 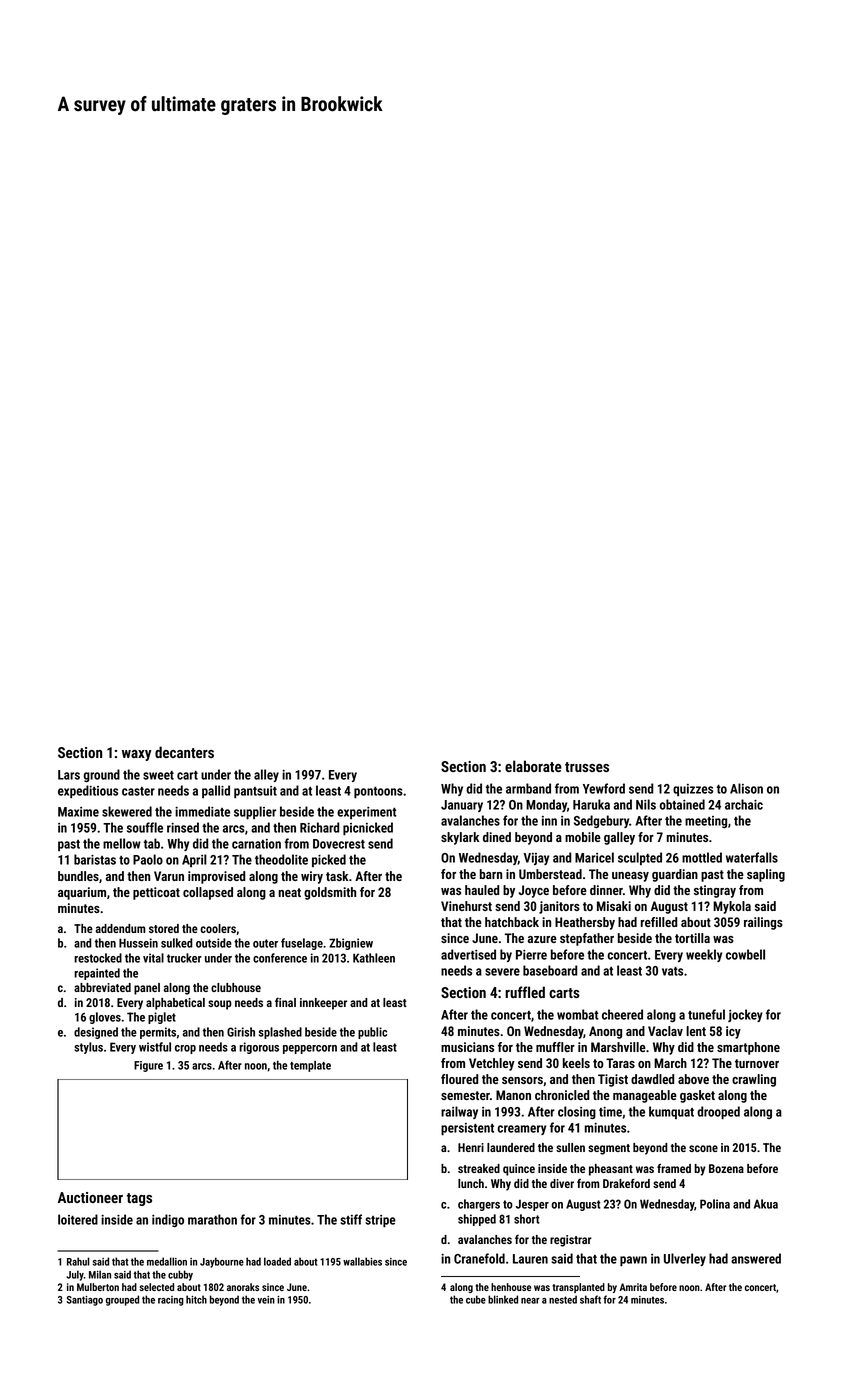 I want to click on Maricel, so click(x=594, y=857).
